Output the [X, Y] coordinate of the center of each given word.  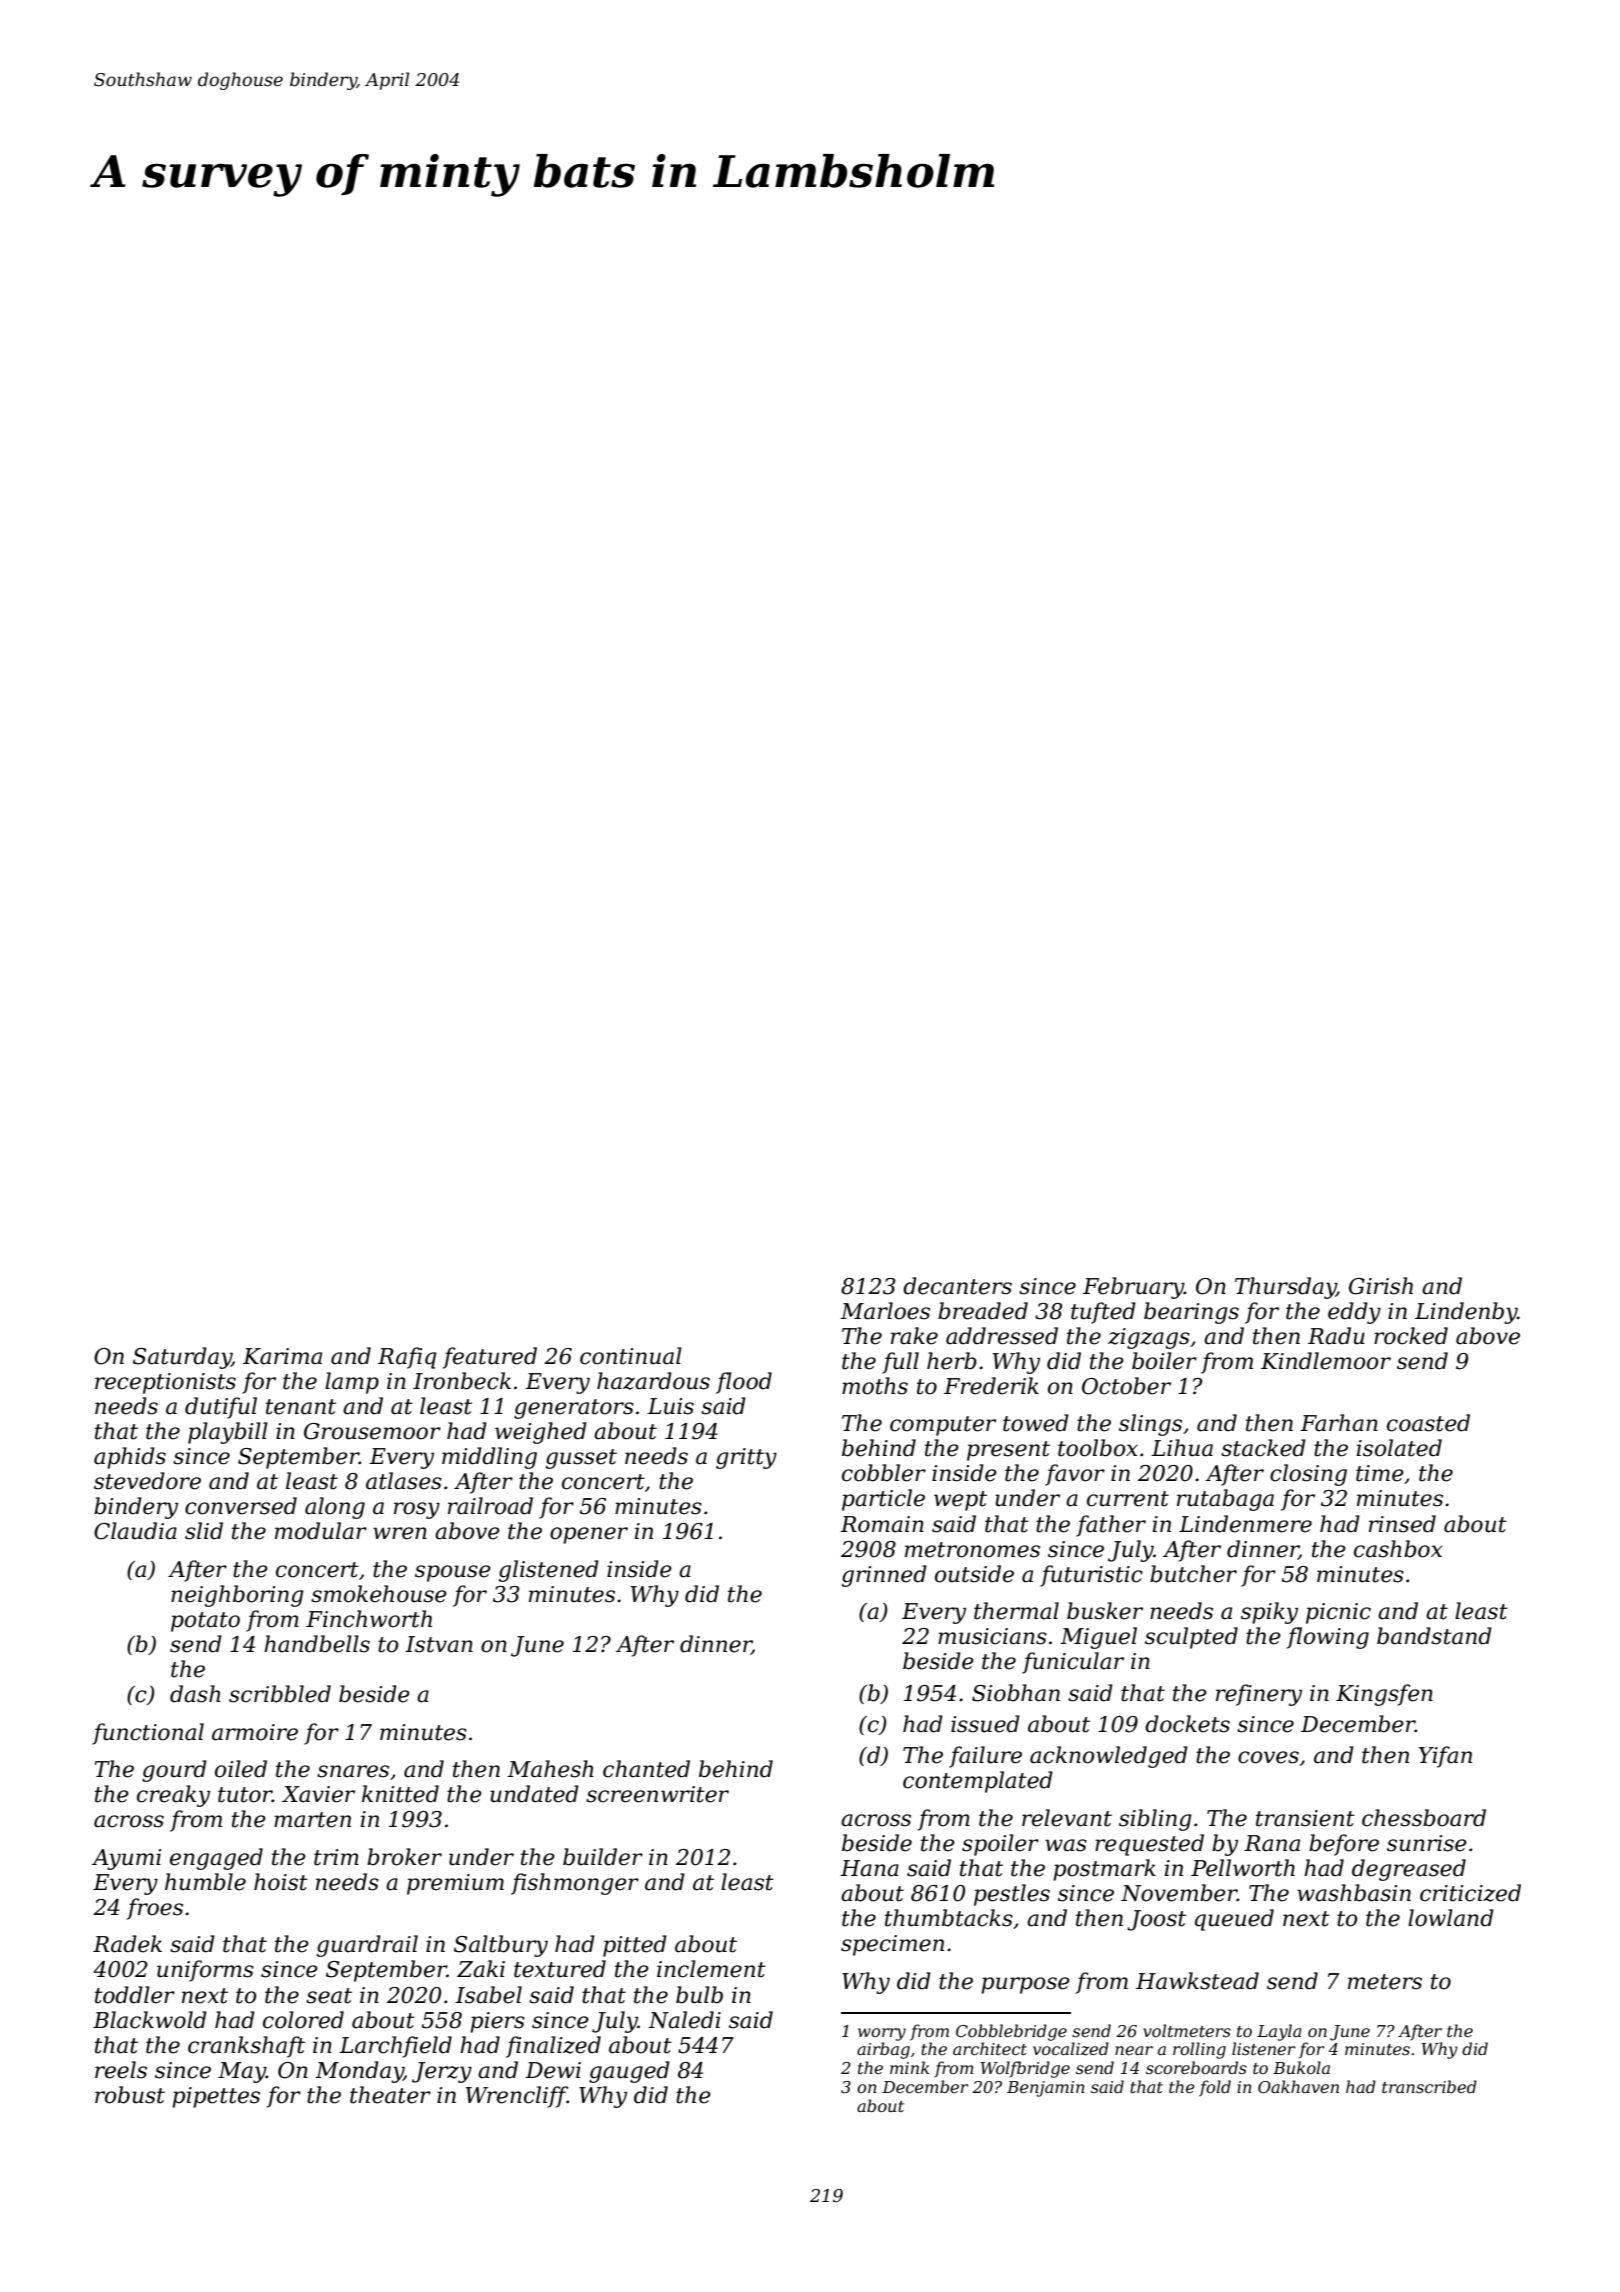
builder [603, 1857]
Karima [282, 1356]
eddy [1354, 1313]
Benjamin [1046, 2089]
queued [1234, 1920]
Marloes [885, 1311]
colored [303, 2020]
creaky [173, 1796]
